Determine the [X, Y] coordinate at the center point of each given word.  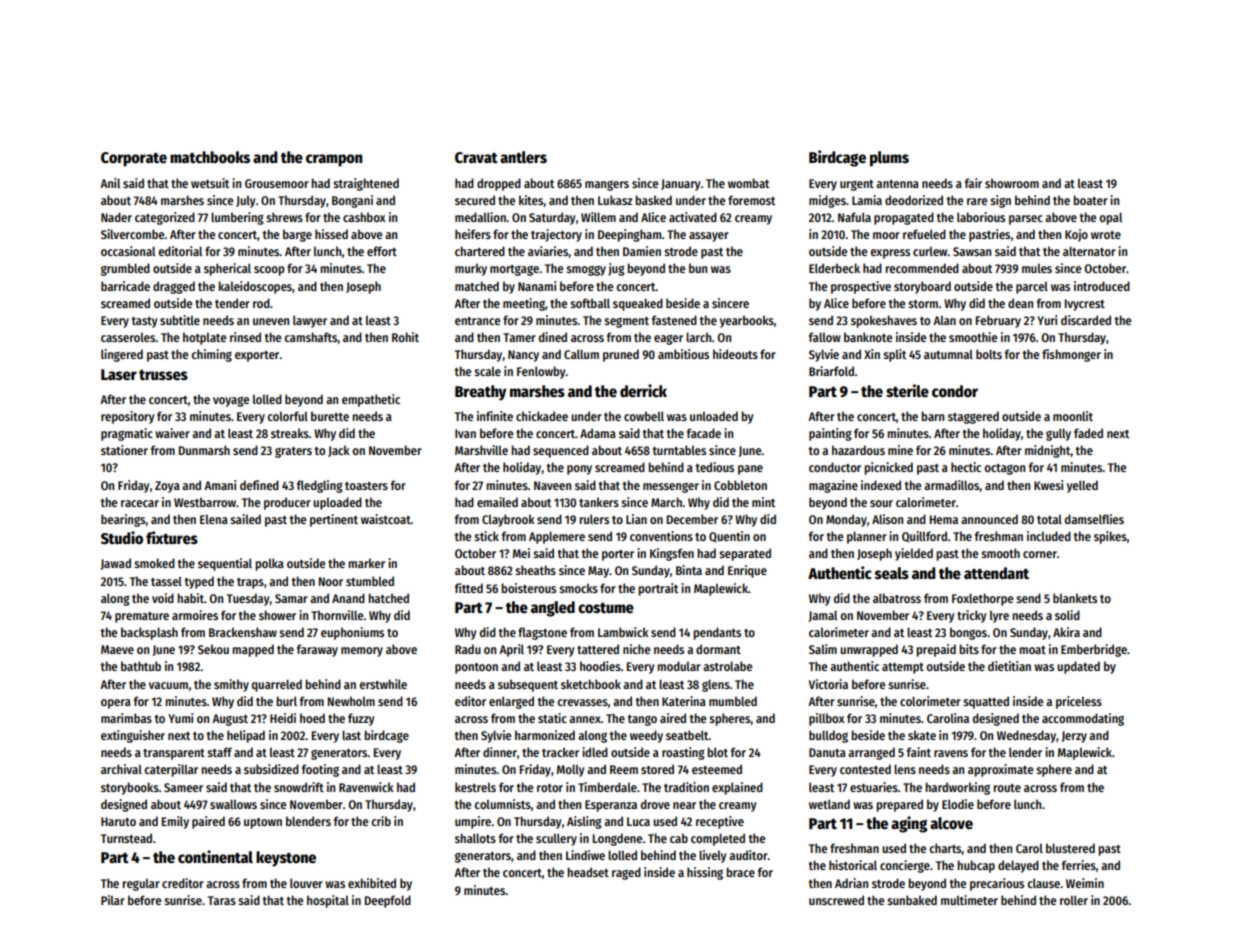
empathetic [371, 400]
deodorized [914, 200]
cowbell [644, 416]
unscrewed [836, 900]
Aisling [584, 822]
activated [693, 217]
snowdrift [299, 787]
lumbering [237, 218]
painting [830, 434]
